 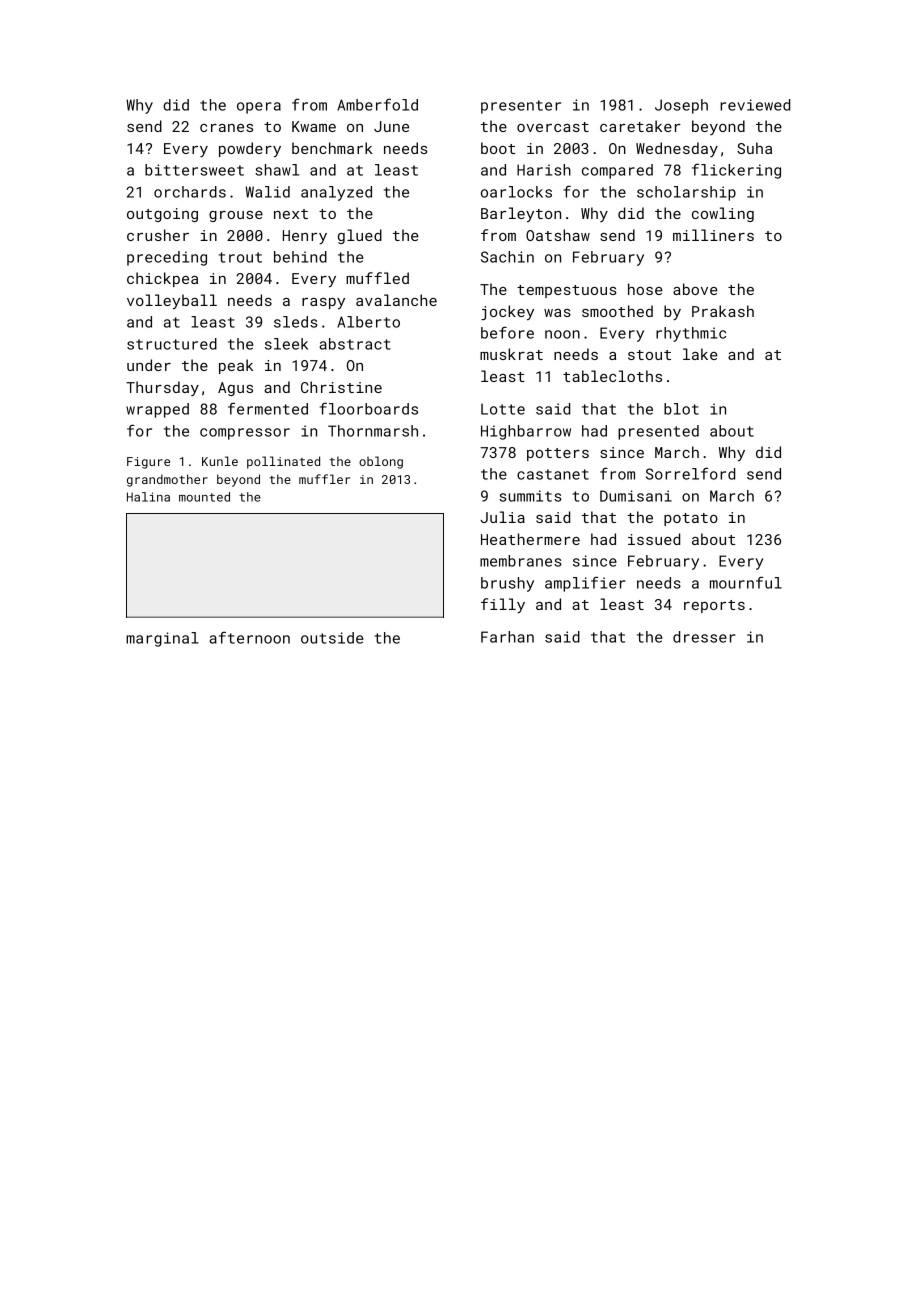 What do you see at coordinates (167, 258) in the image?
I see `preceding` at bounding box center [167, 258].
